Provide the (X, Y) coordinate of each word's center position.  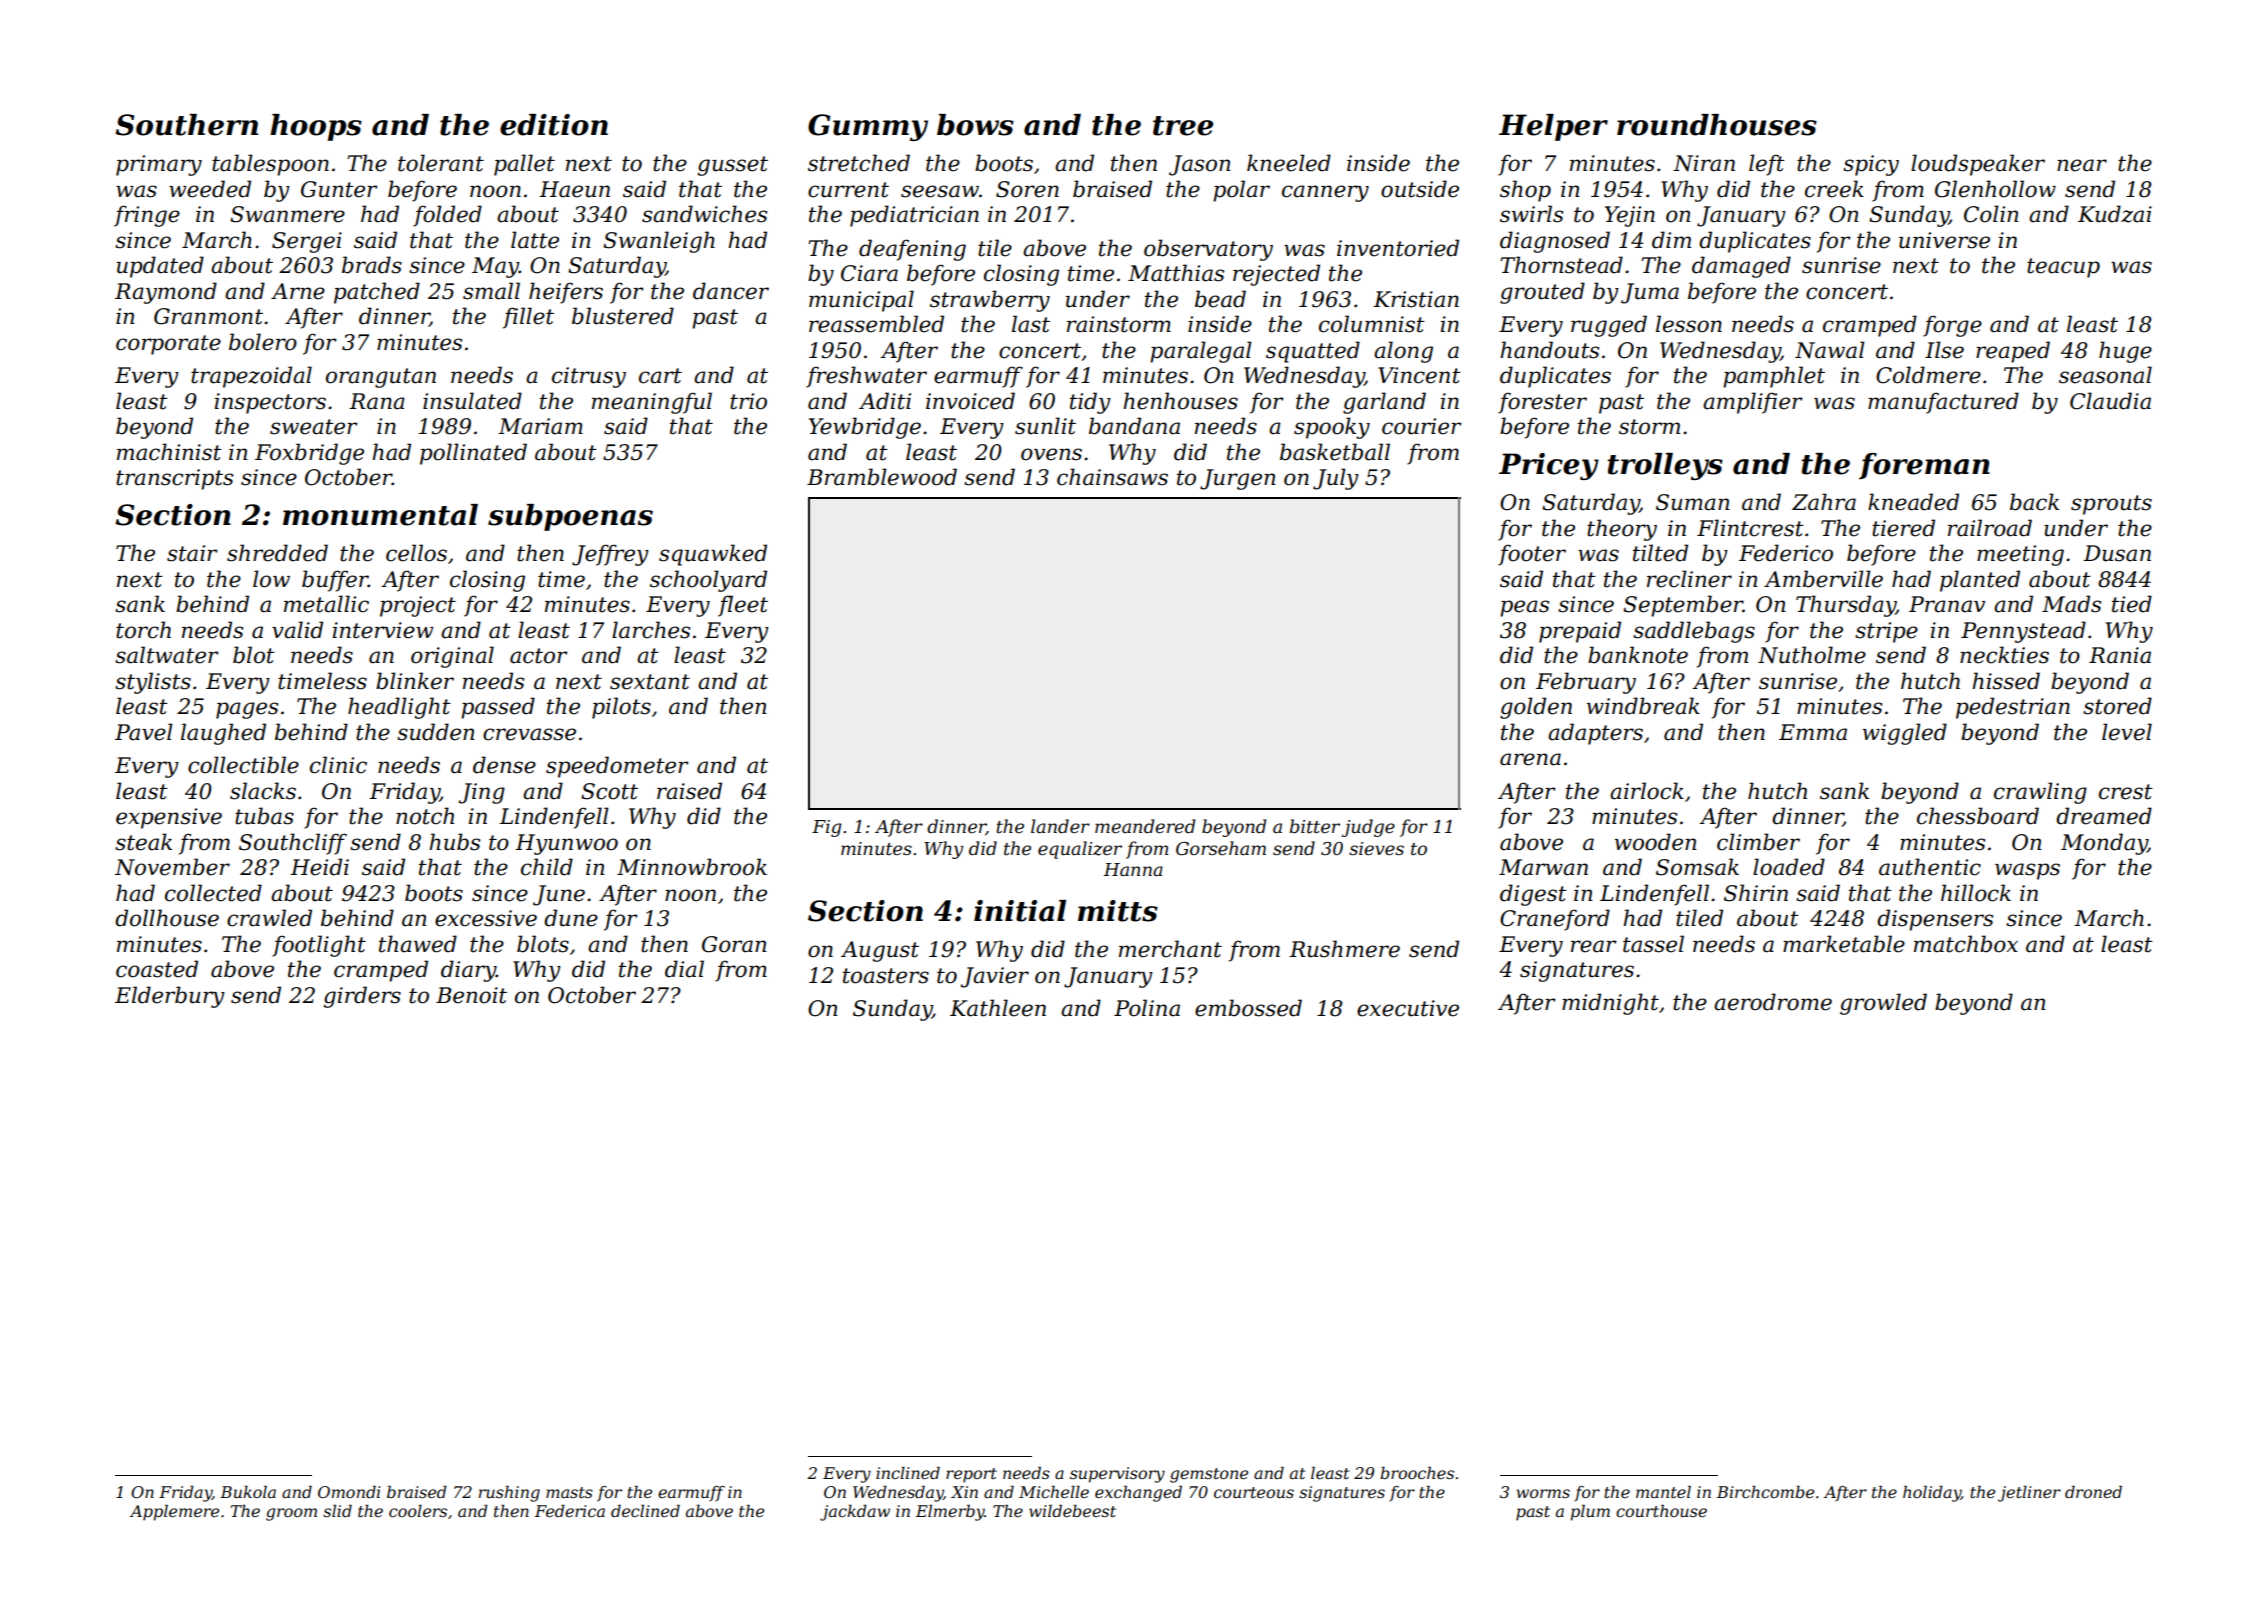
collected (213, 893)
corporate (168, 345)
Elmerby (950, 1512)
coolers (418, 1511)
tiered (1903, 528)
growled (1883, 1004)
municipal (861, 301)
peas (1524, 608)
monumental (380, 515)
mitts (1118, 911)
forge (1952, 326)
